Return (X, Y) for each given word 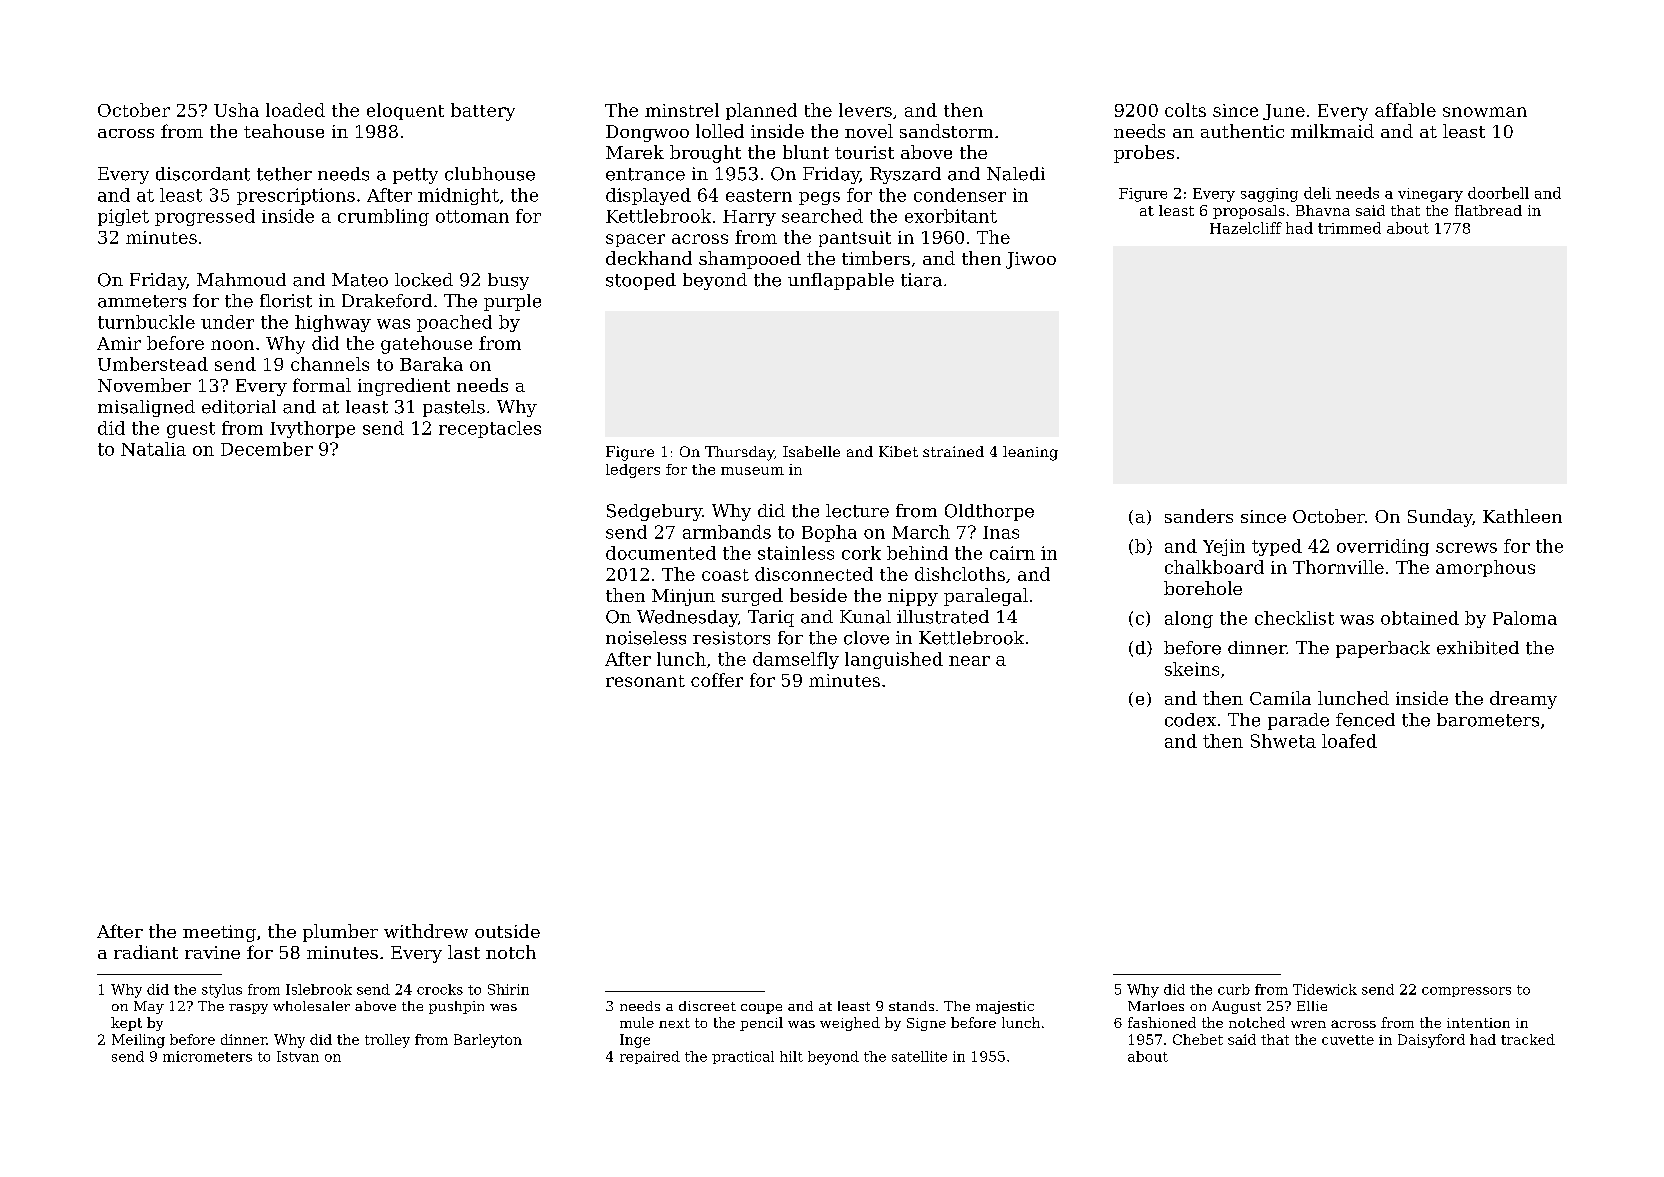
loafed (1349, 741)
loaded (295, 110)
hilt (791, 1056)
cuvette (1348, 1040)
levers (865, 110)
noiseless (646, 638)
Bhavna (1323, 210)
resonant (645, 681)
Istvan (298, 1056)
